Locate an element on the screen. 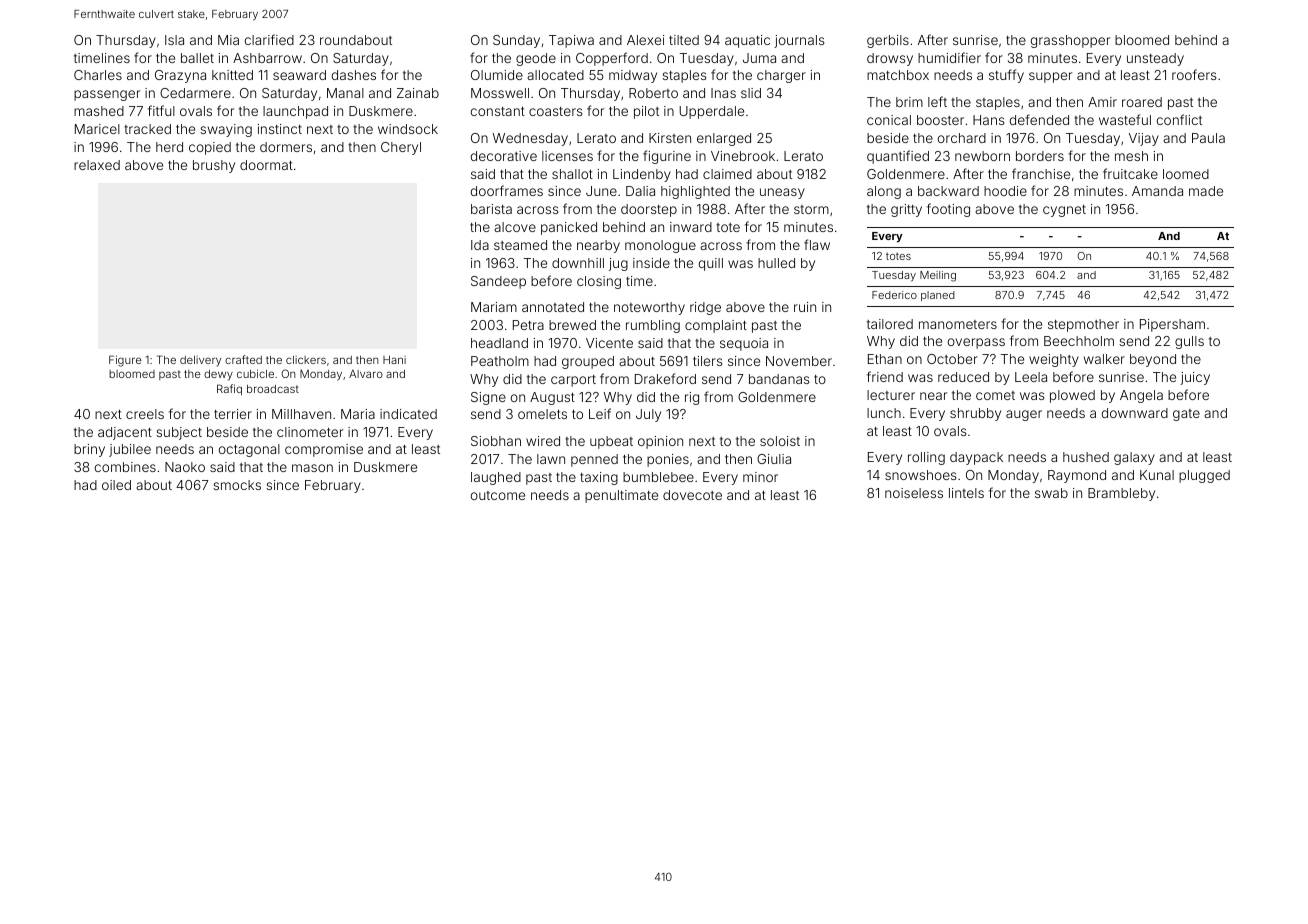  coasters is located at coordinates (555, 111).
